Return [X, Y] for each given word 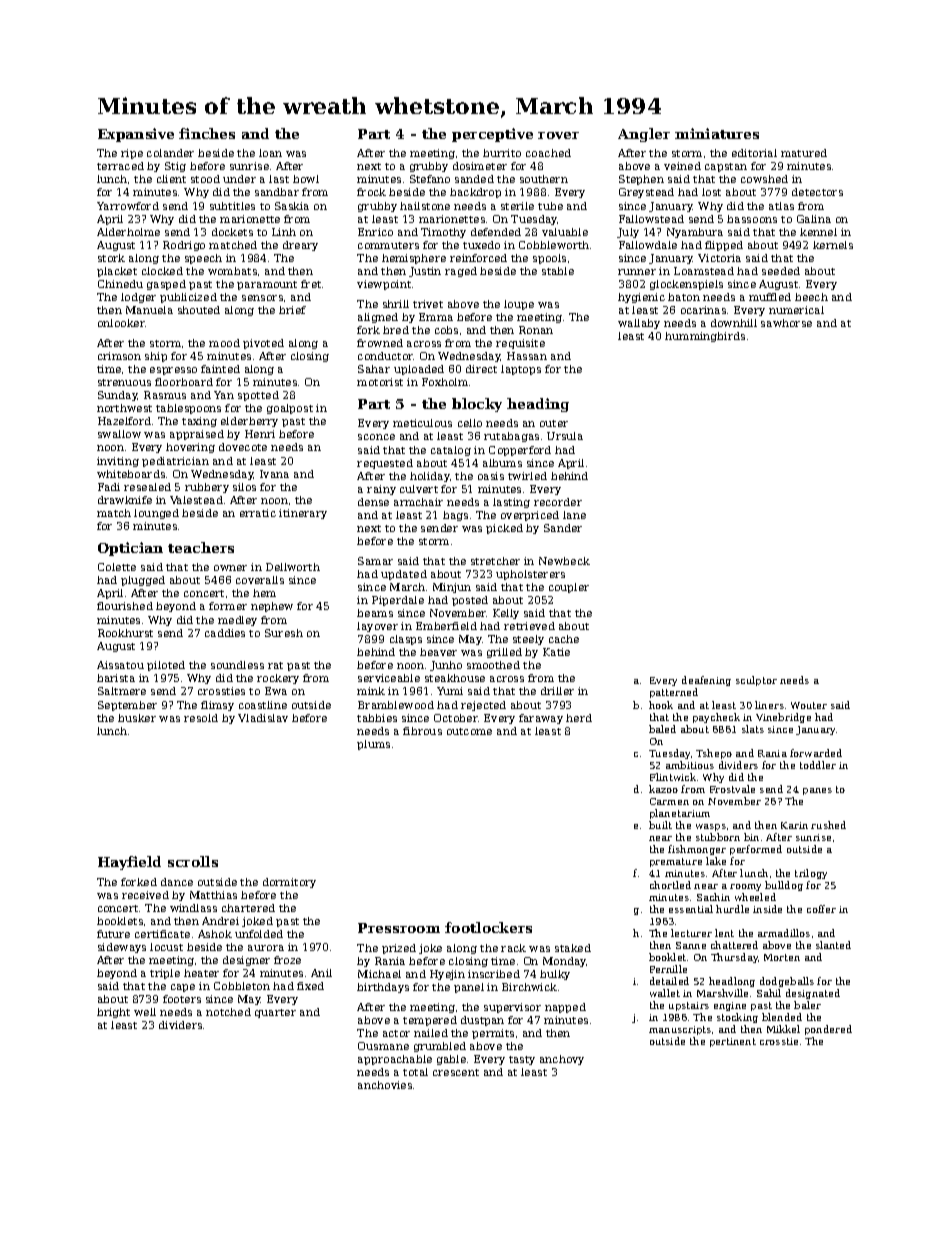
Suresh [284, 633]
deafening [706, 681]
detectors [817, 192]
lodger [138, 298]
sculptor [756, 681]
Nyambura [695, 233]
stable [558, 271]
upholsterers [530, 575]
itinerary [303, 514]
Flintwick [673, 777]
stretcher [495, 561]
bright [113, 1013]
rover [558, 135]
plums [373, 745]
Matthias [213, 895]
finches [207, 133]
